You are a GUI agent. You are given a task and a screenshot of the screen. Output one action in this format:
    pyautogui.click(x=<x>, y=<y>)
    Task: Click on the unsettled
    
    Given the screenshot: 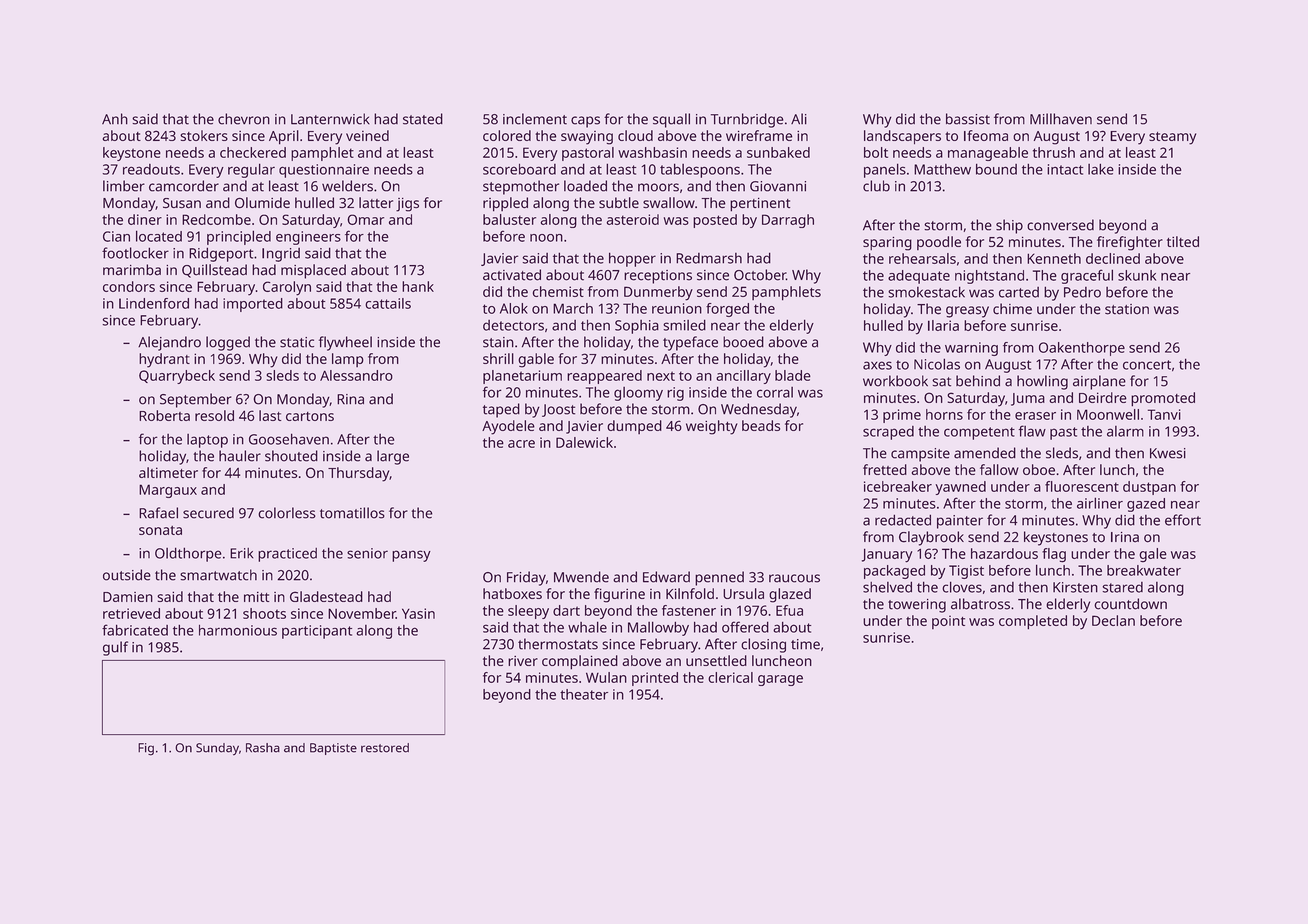 What is the action you would take?
    pyautogui.click(x=716, y=660)
